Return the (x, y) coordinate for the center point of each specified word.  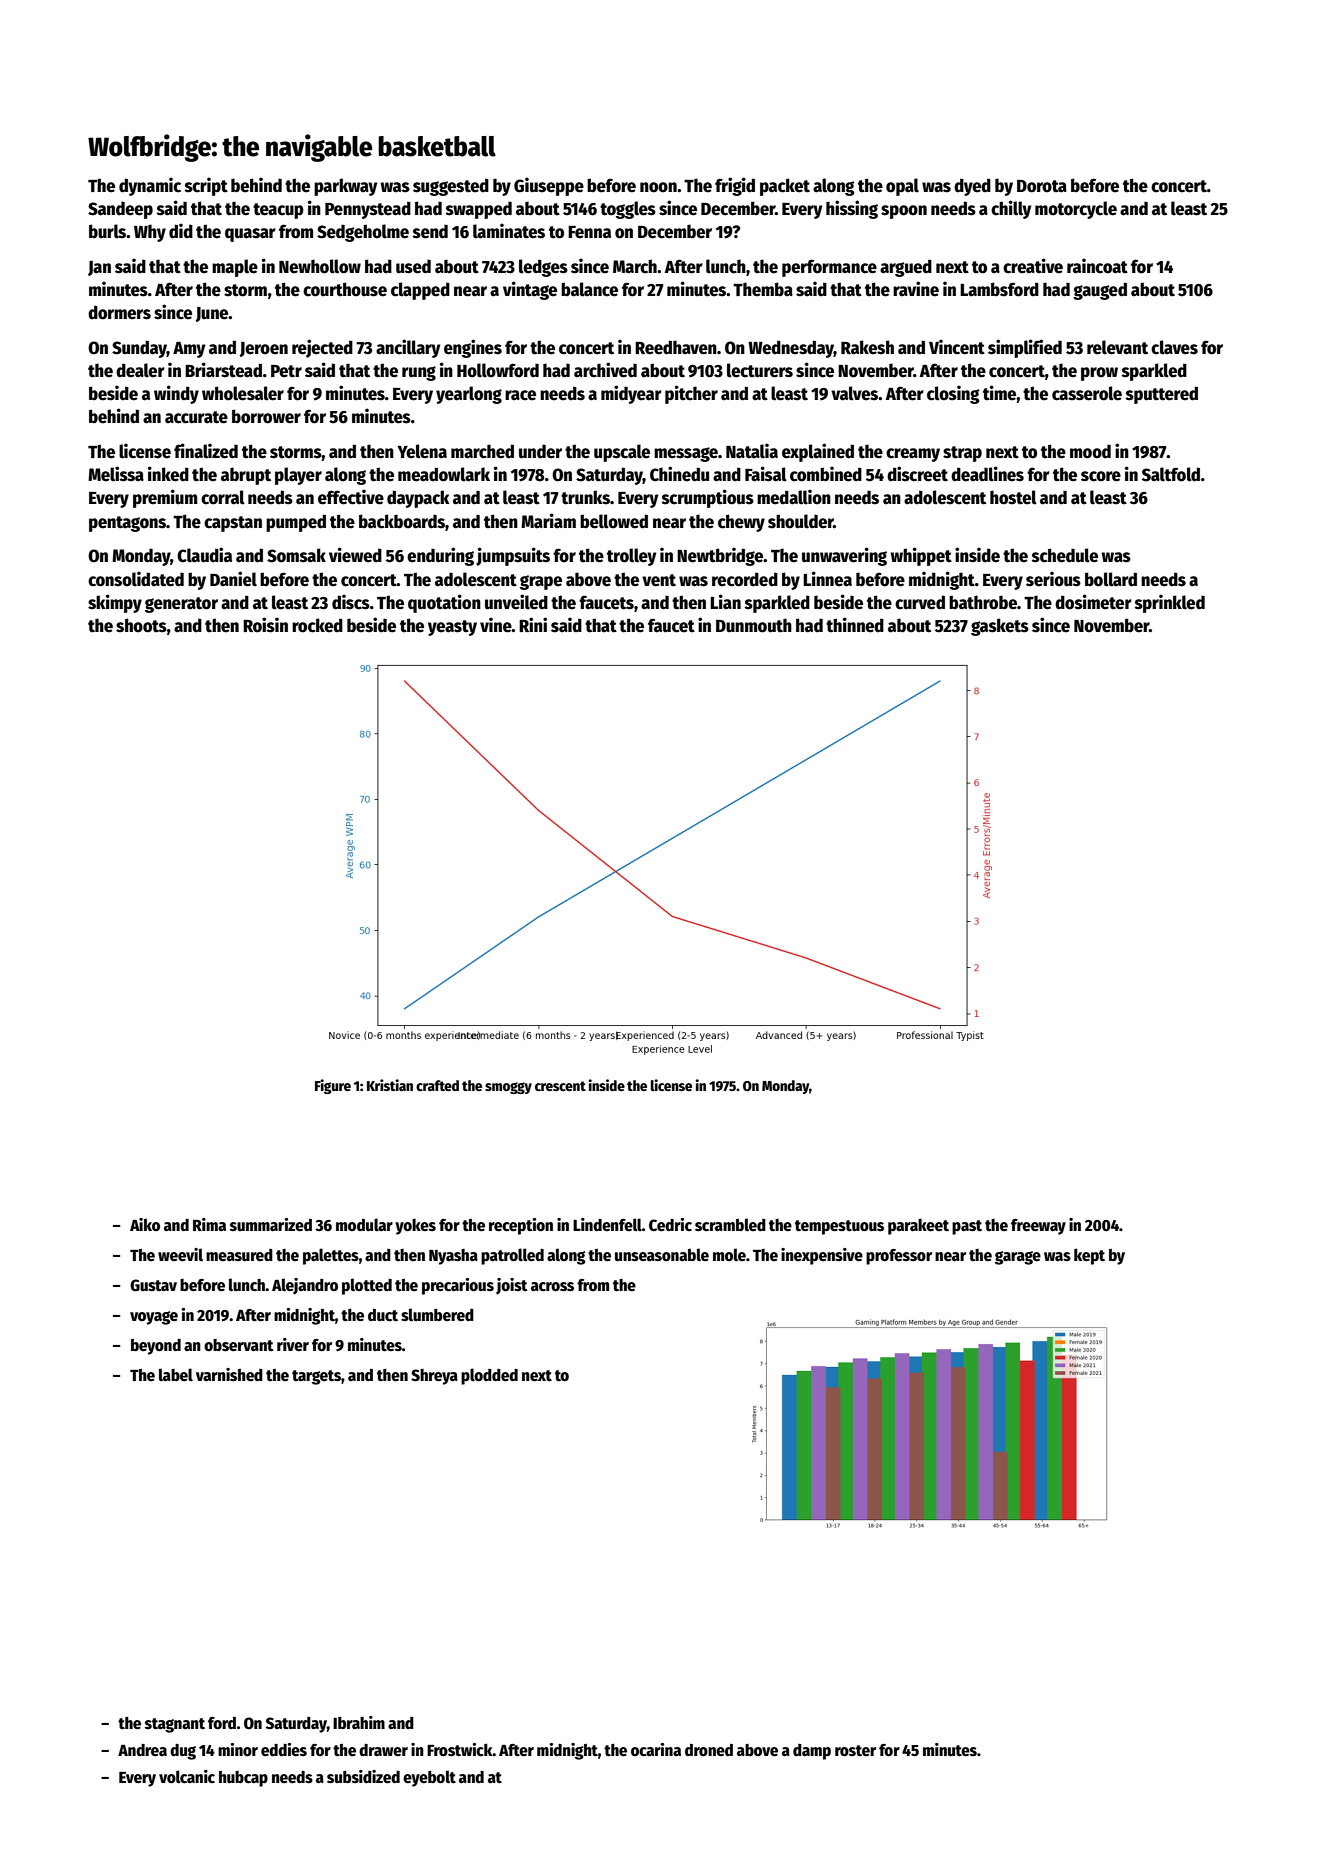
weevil (180, 1255)
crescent (560, 1086)
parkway (346, 187)
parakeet (918, 1226)
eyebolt (429, 1778)
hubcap (243, 1779)
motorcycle (1076, 210)
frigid (735, 186)
